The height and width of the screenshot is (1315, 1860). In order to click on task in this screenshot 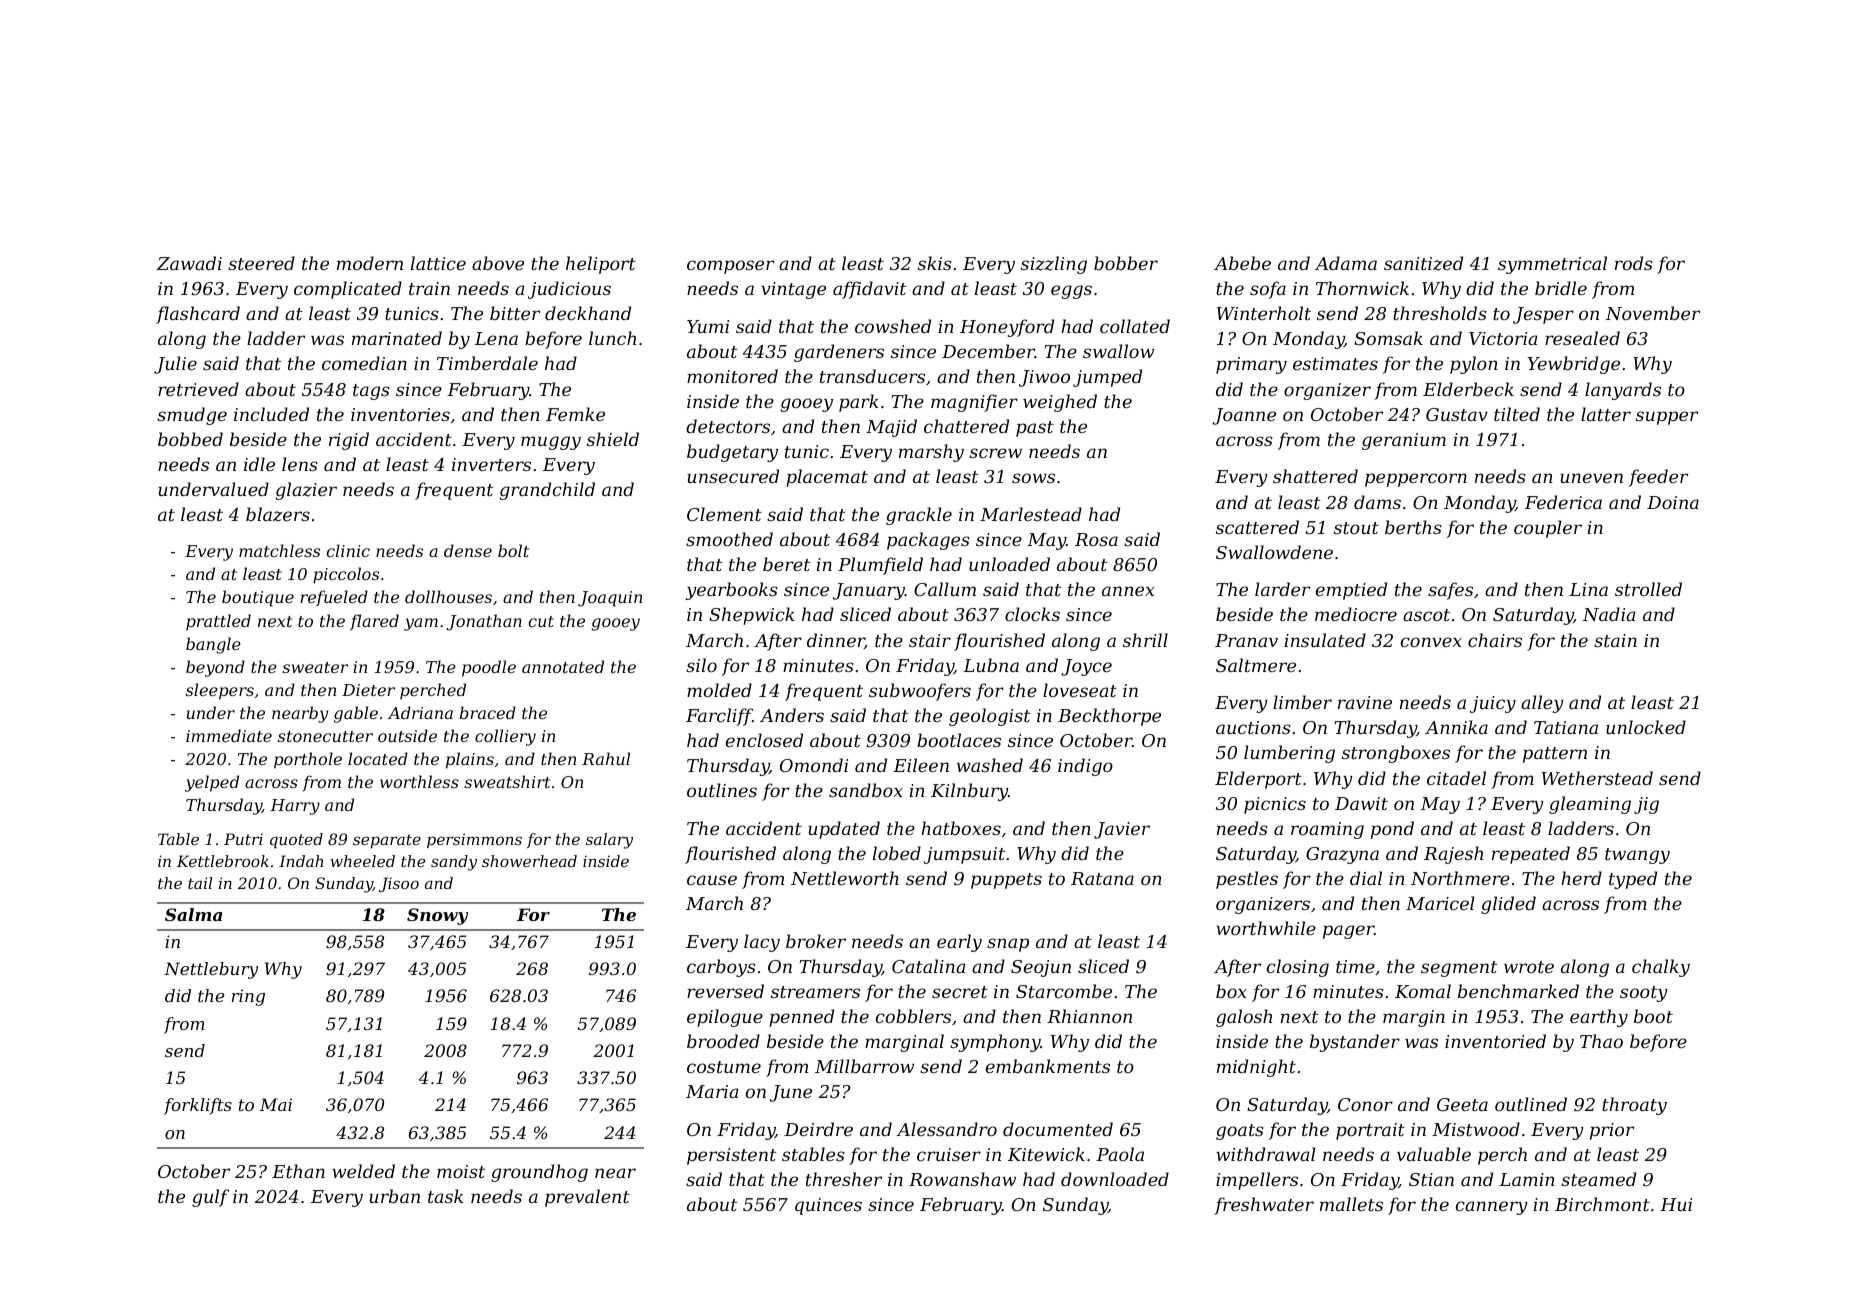, I will do `click(445, 1196)`.
